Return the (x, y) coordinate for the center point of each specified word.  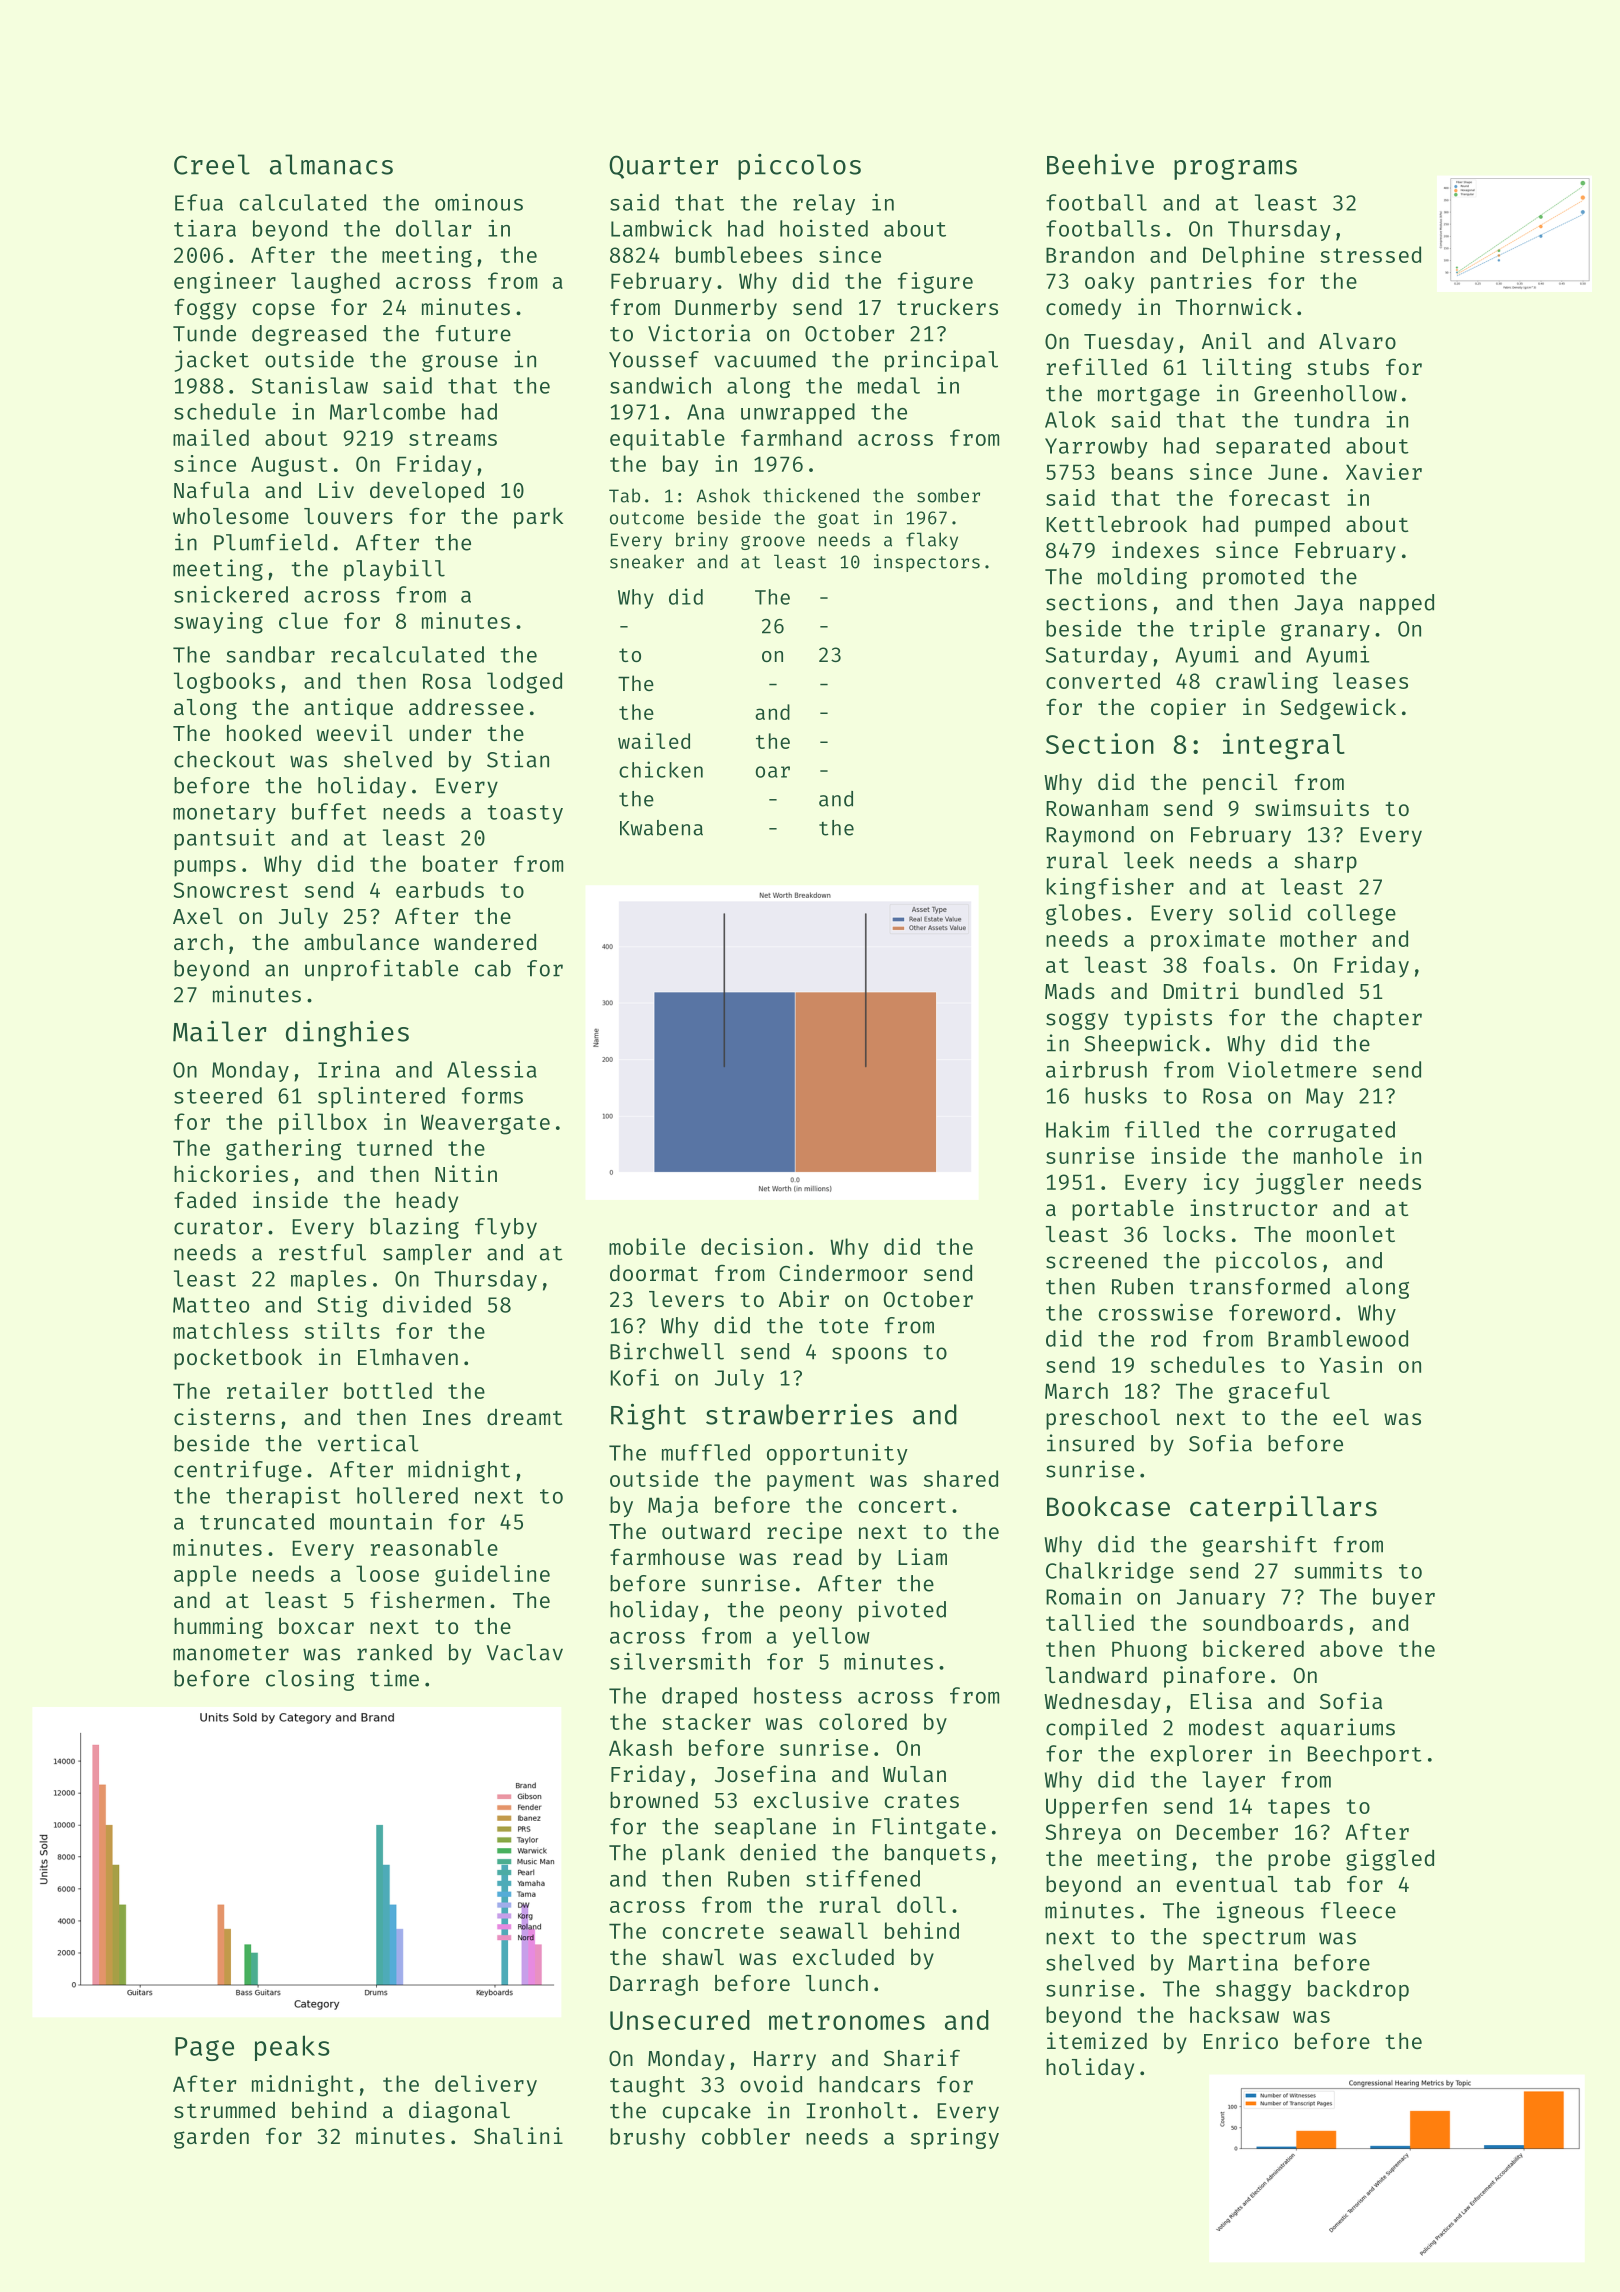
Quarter (663, 167)
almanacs (331, 164)
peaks (292, 2048)
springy (955, 2138)
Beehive (1100, 164)
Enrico (1241, 2040)
